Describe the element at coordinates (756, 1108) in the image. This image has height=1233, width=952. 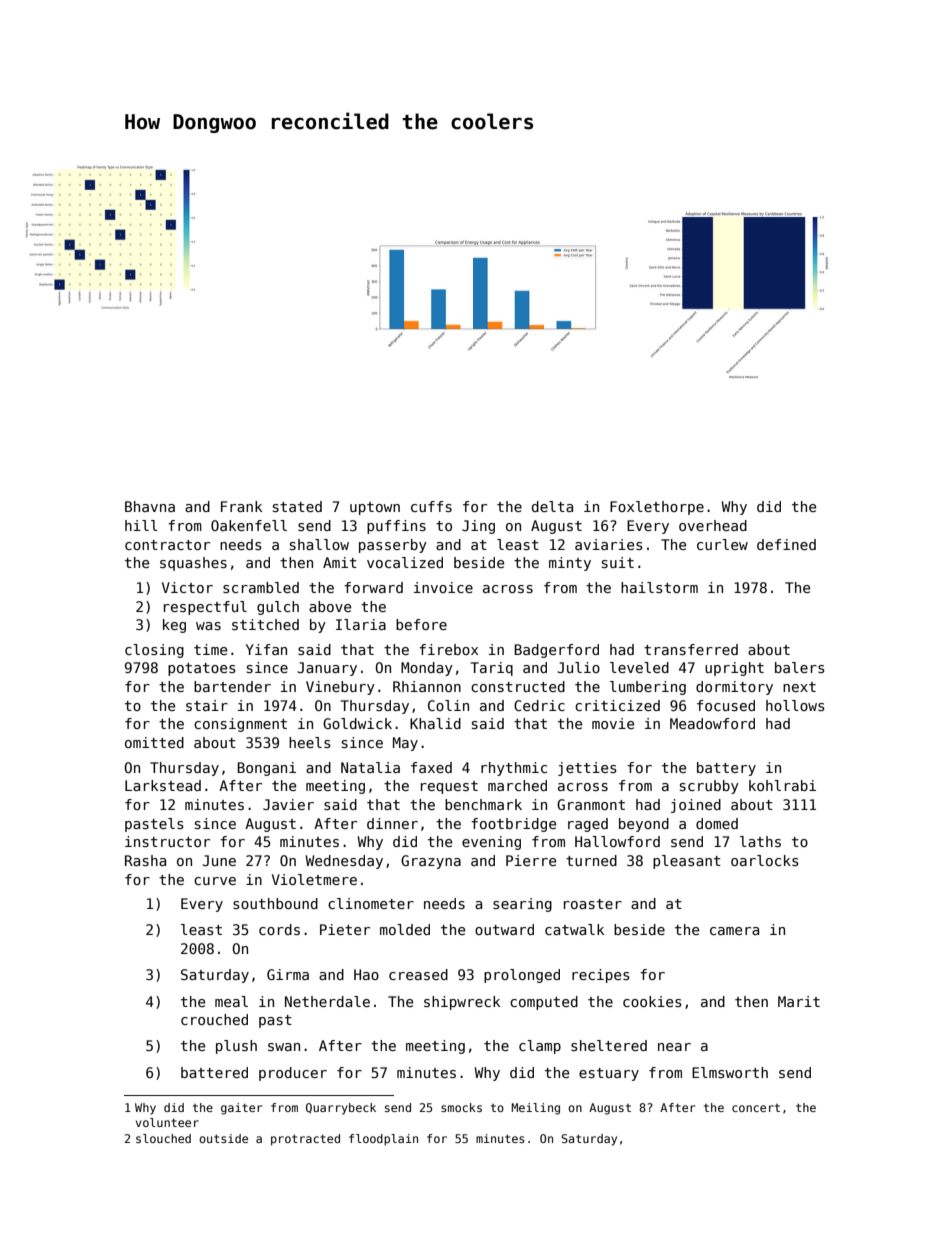
I see `concert` at that location.
